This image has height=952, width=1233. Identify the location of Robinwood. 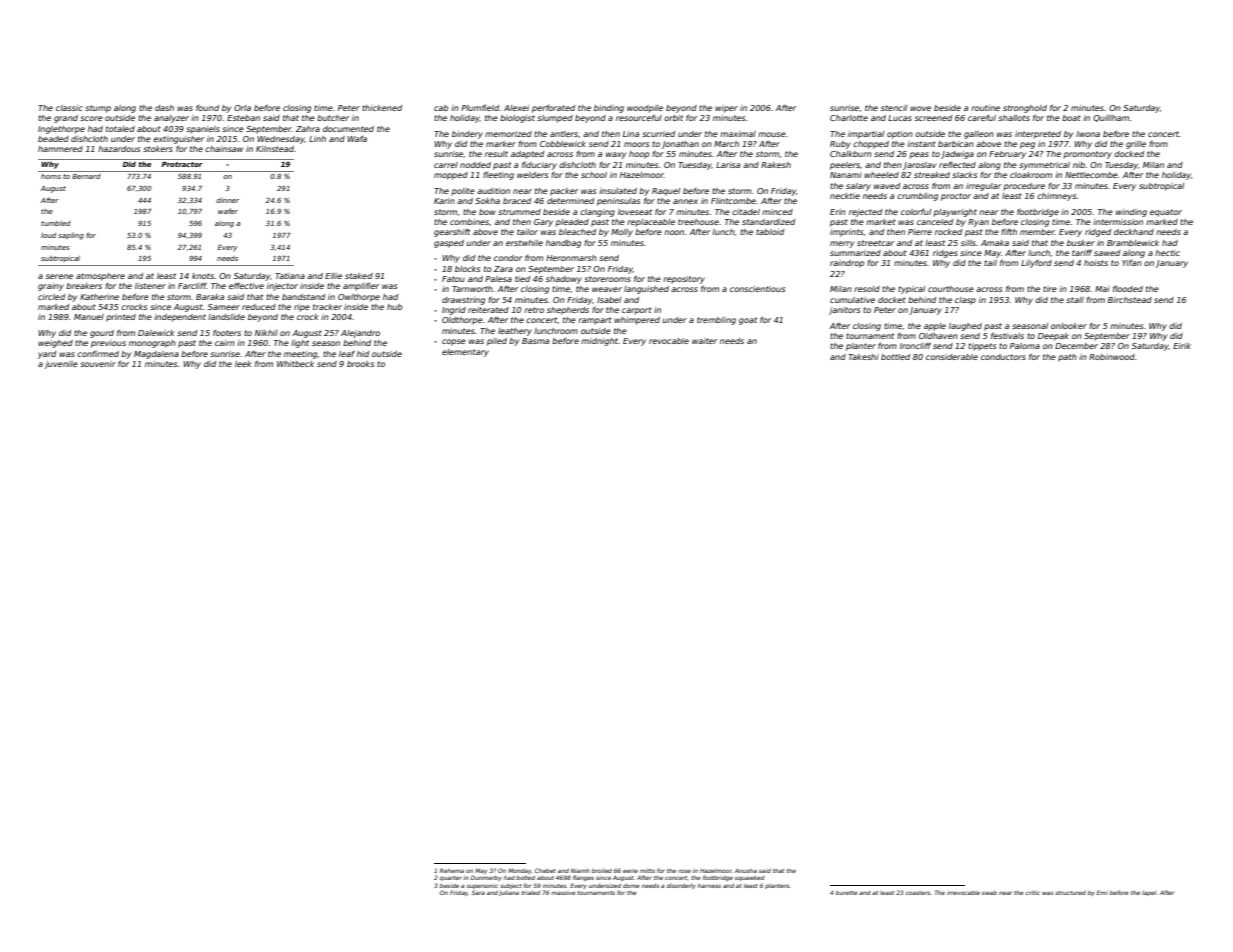
(1112, 357).
